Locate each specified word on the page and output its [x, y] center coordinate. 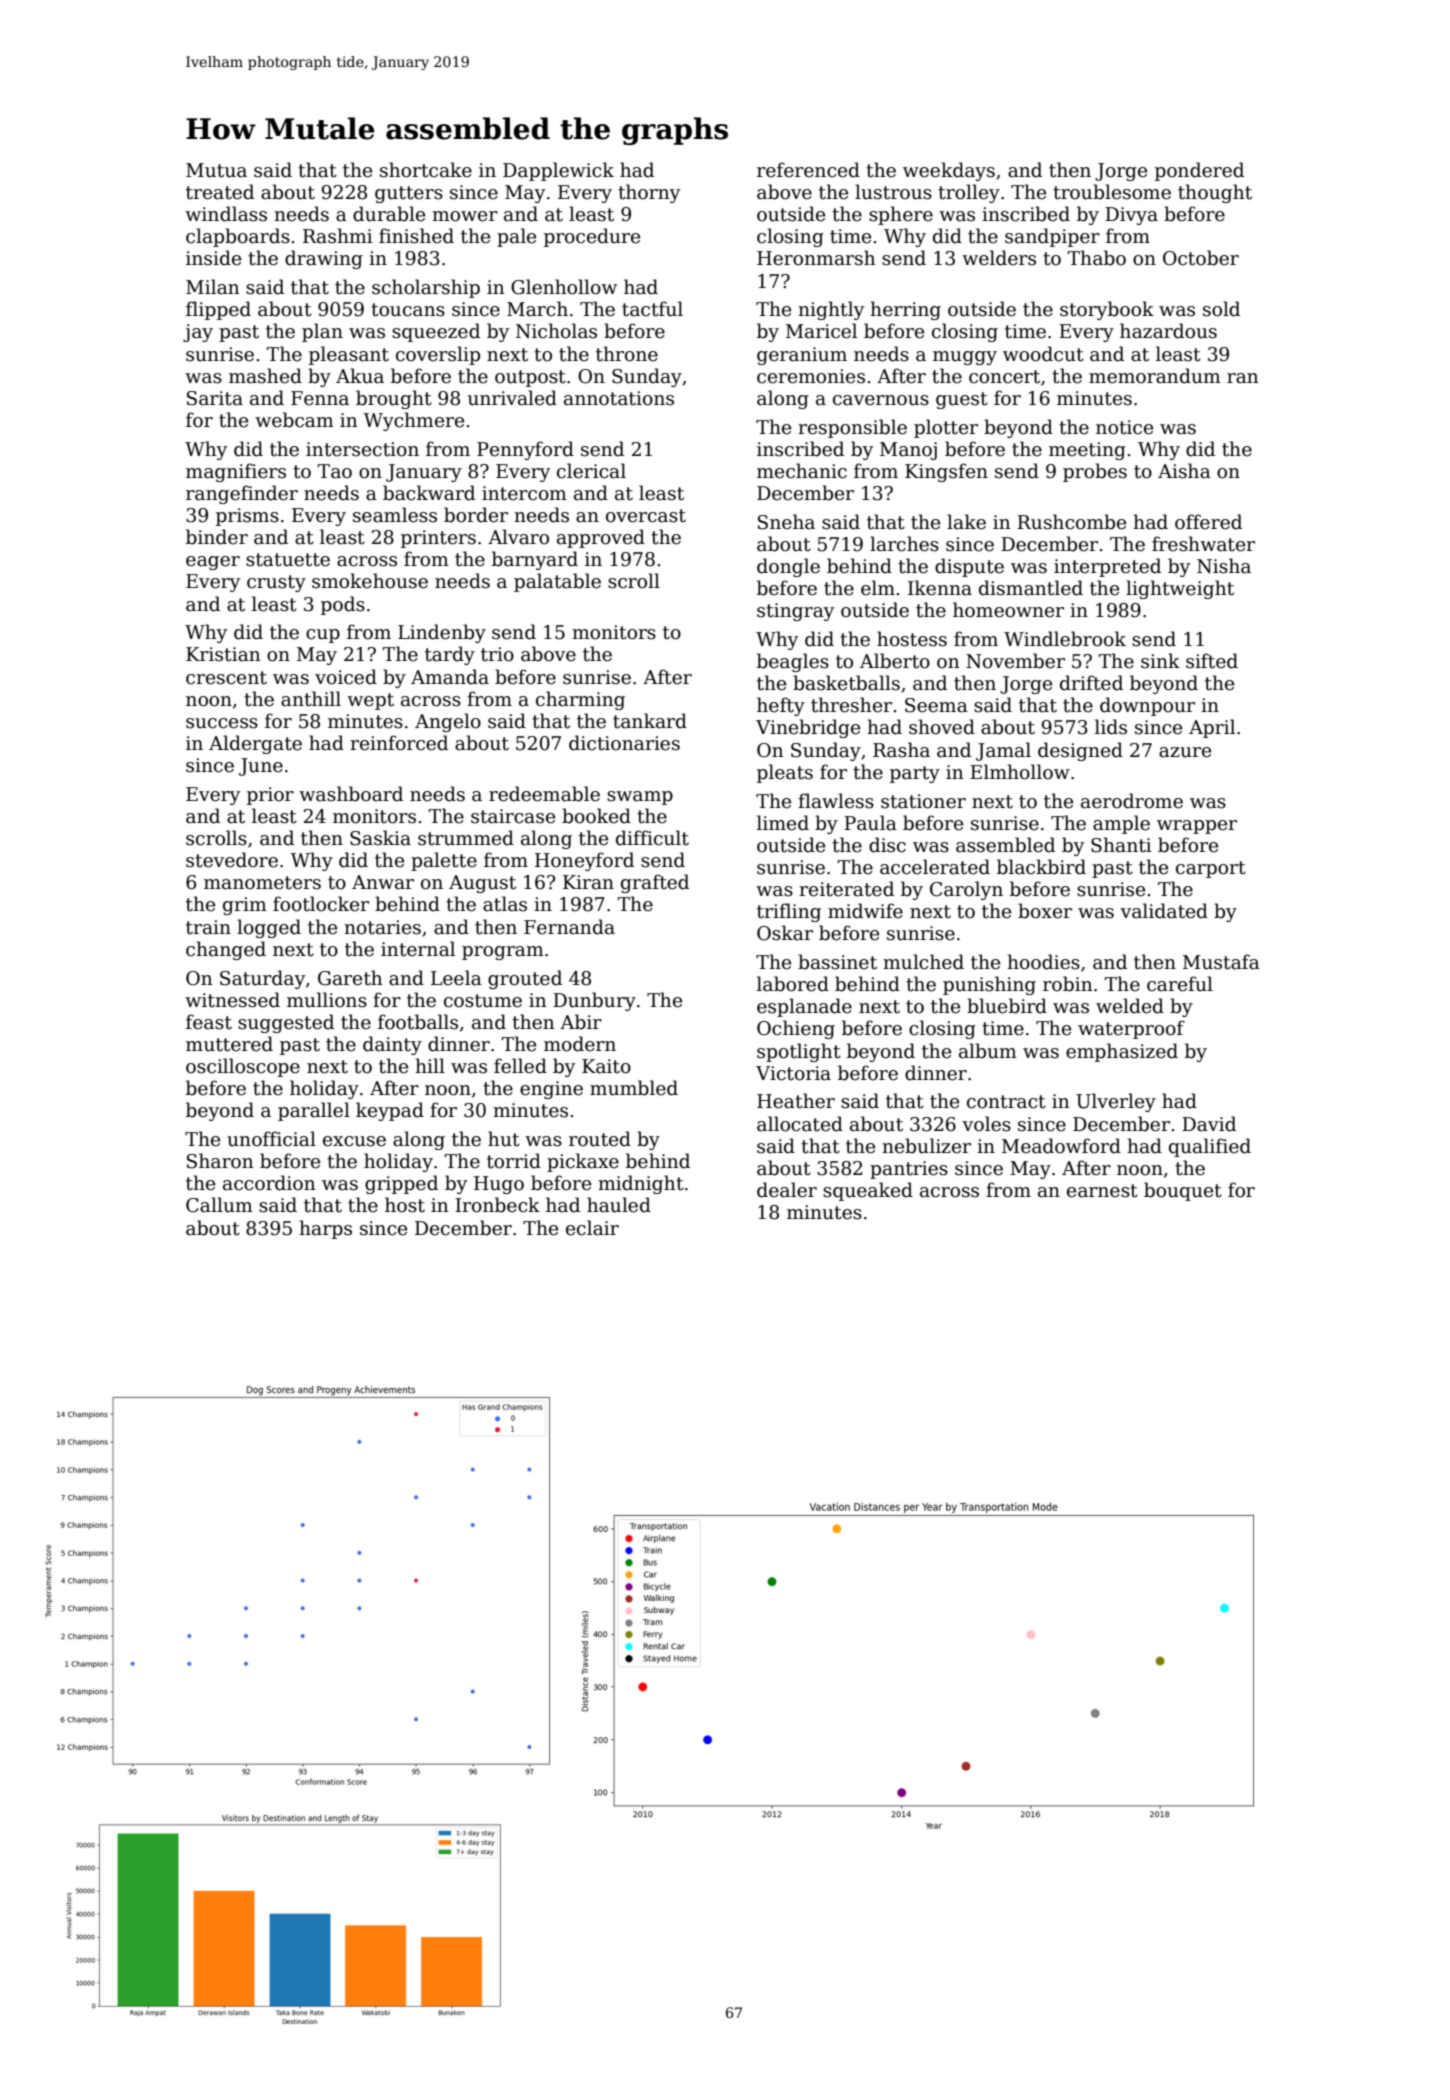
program [503, 953]
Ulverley [1116, 1102]
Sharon [220, 1161]
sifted [1212, 661]
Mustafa [1221, 962]
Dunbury [594, 1001]
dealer [787, 1190]
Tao [335, 471]
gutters [409, 194]
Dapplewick [558, 171]
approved [601, 538]
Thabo [1097, 258]
